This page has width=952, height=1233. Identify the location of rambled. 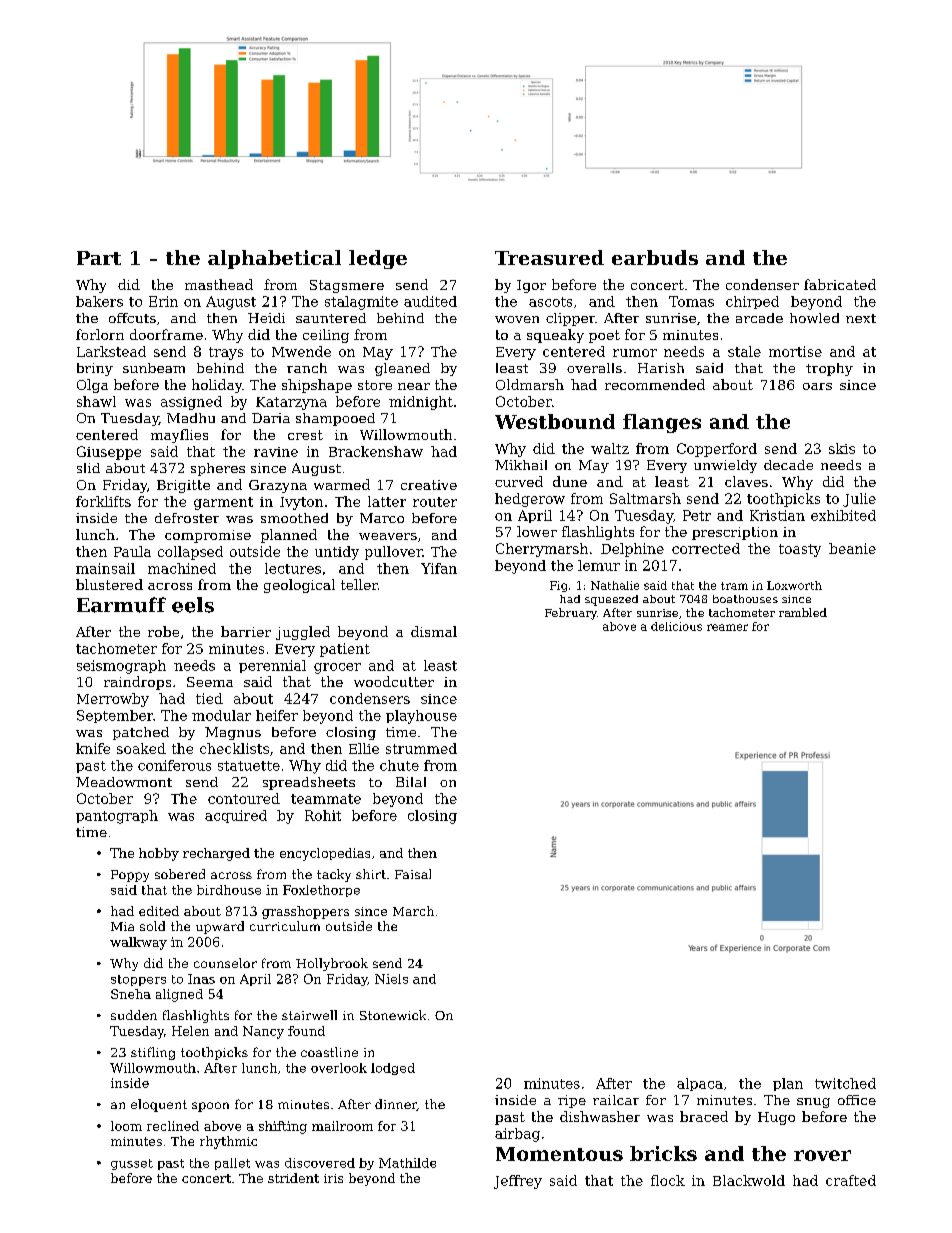
(803, 612).
